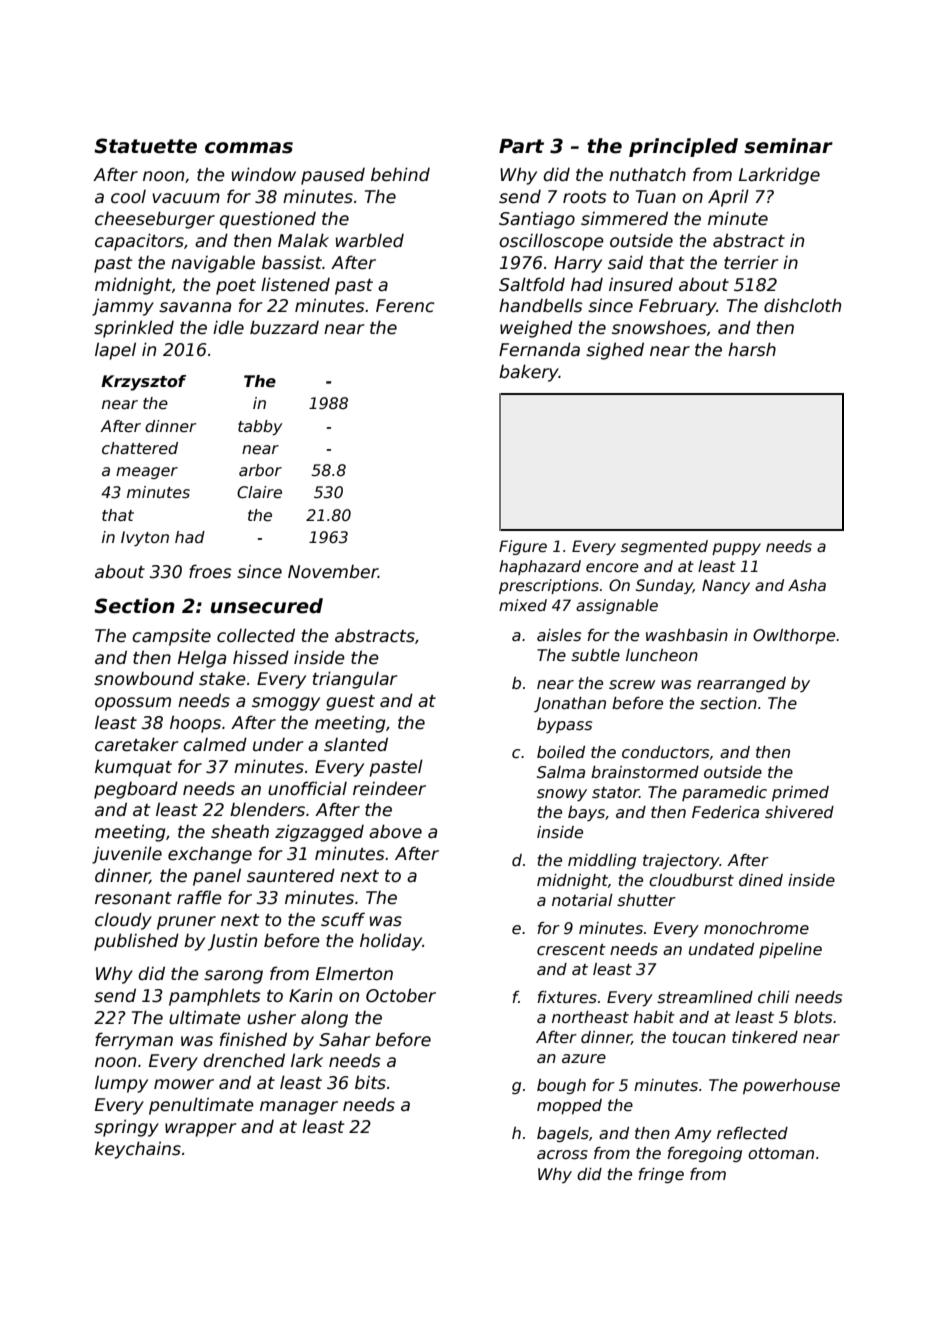 This document has height=1331, width=938. What do you see at coordinates (521, 146) in the document?
I see `Part` at bounding box center [521, 146].
